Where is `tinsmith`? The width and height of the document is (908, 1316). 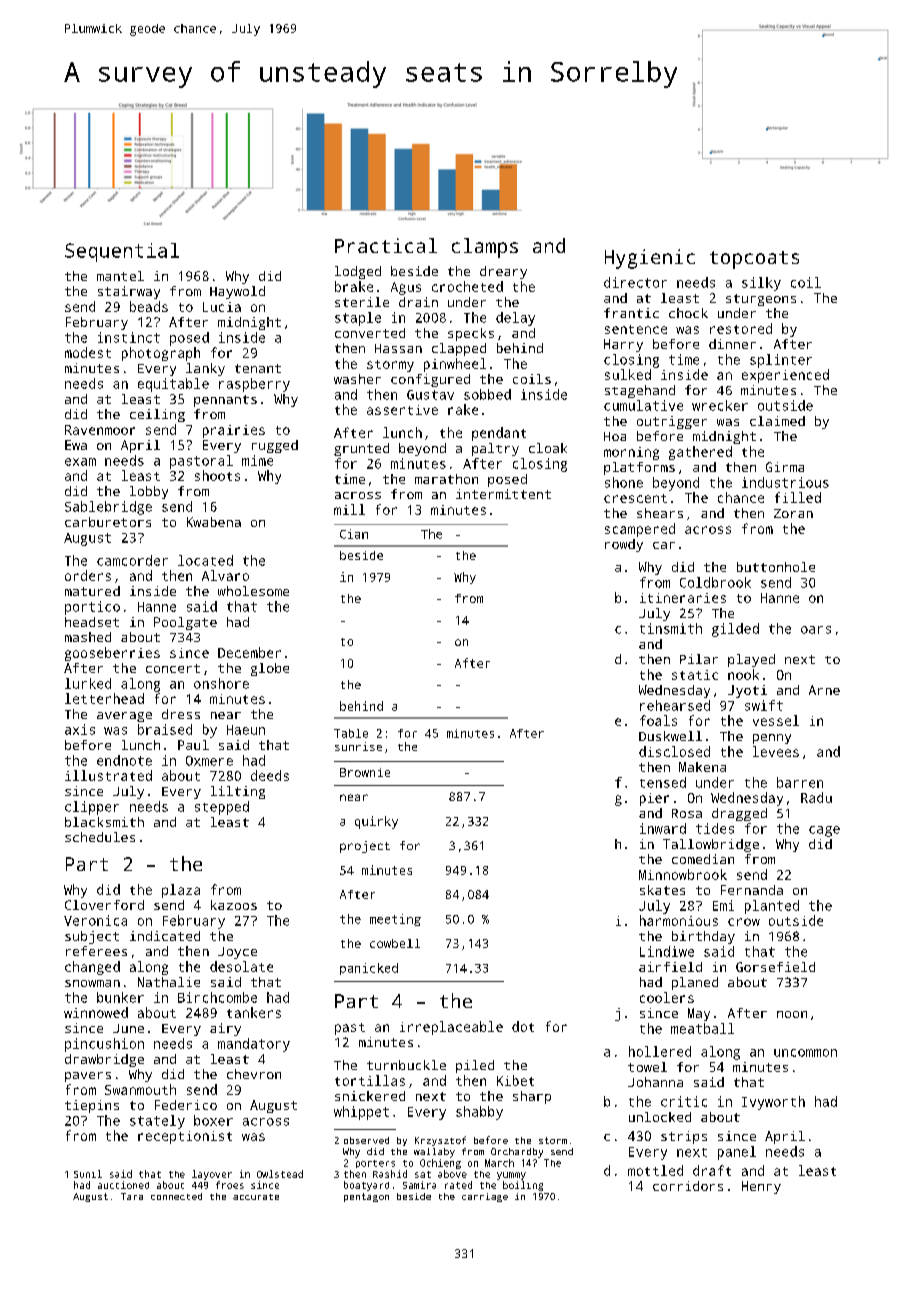 tinsmith is located at coordinates (671, 628).
